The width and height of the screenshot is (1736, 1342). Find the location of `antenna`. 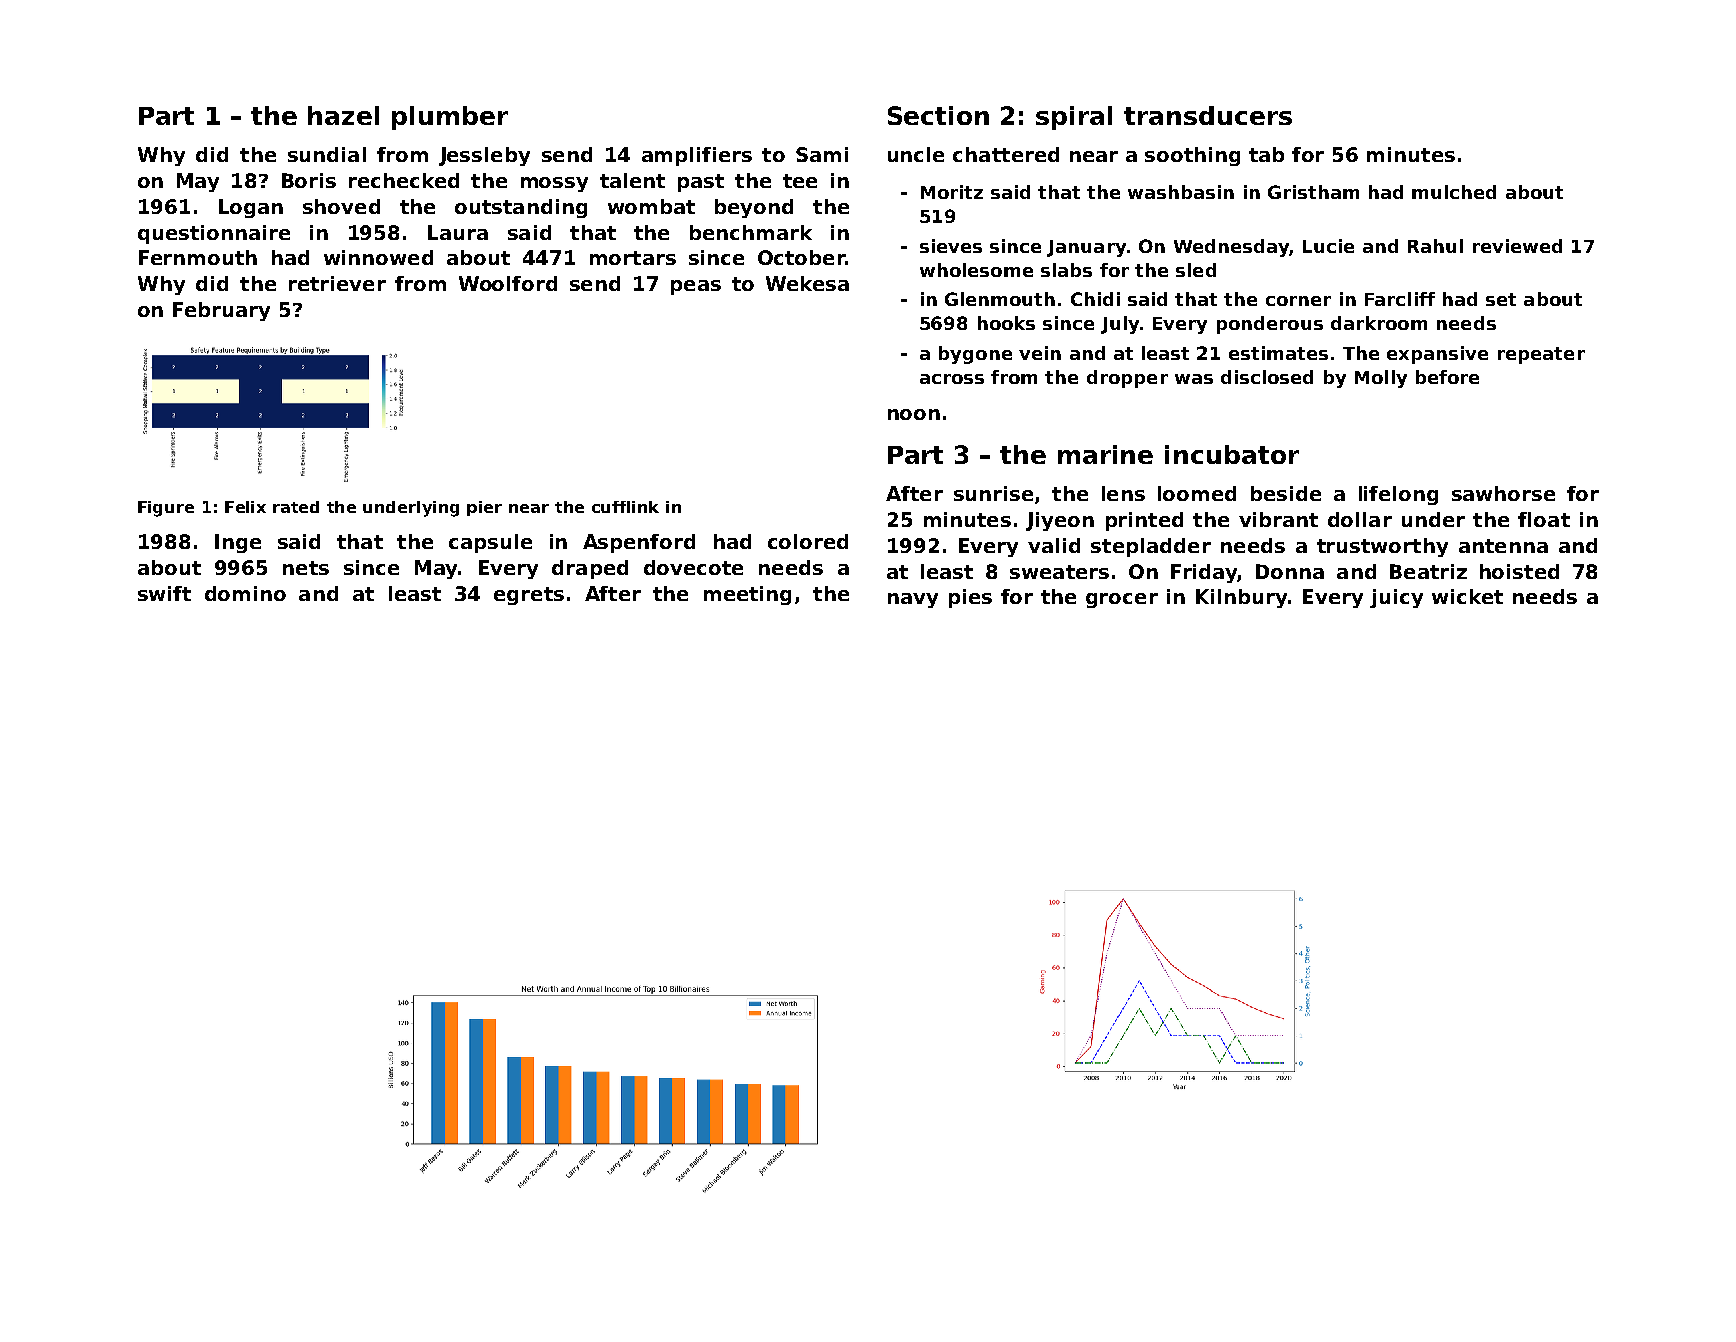

antenna is located at coordinates (1503, 546).
